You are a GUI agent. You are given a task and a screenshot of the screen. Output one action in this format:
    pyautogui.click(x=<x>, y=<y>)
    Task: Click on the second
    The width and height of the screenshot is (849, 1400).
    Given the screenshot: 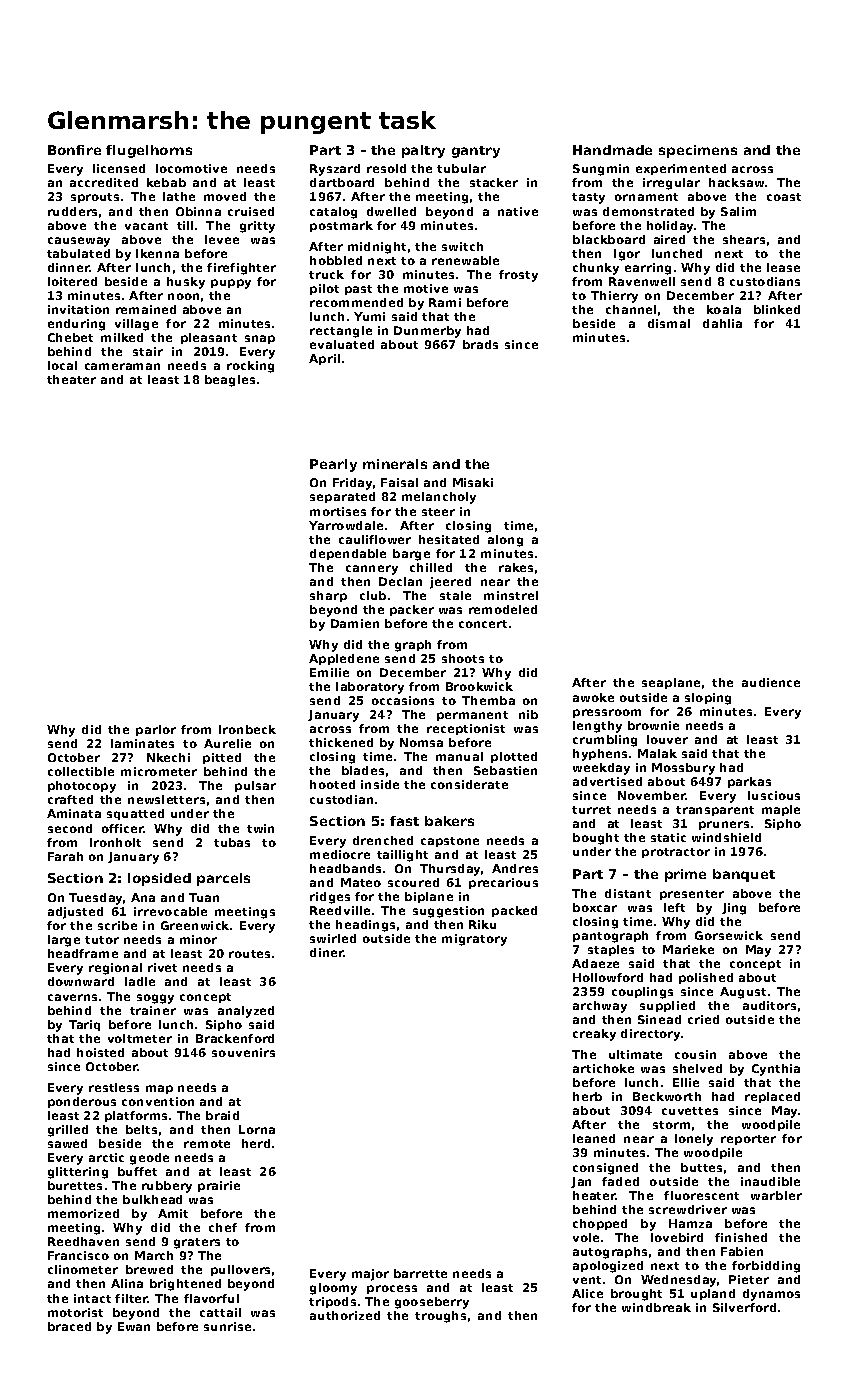 What is the action you would take?
    pyautogui.click(x=70, y=828)
